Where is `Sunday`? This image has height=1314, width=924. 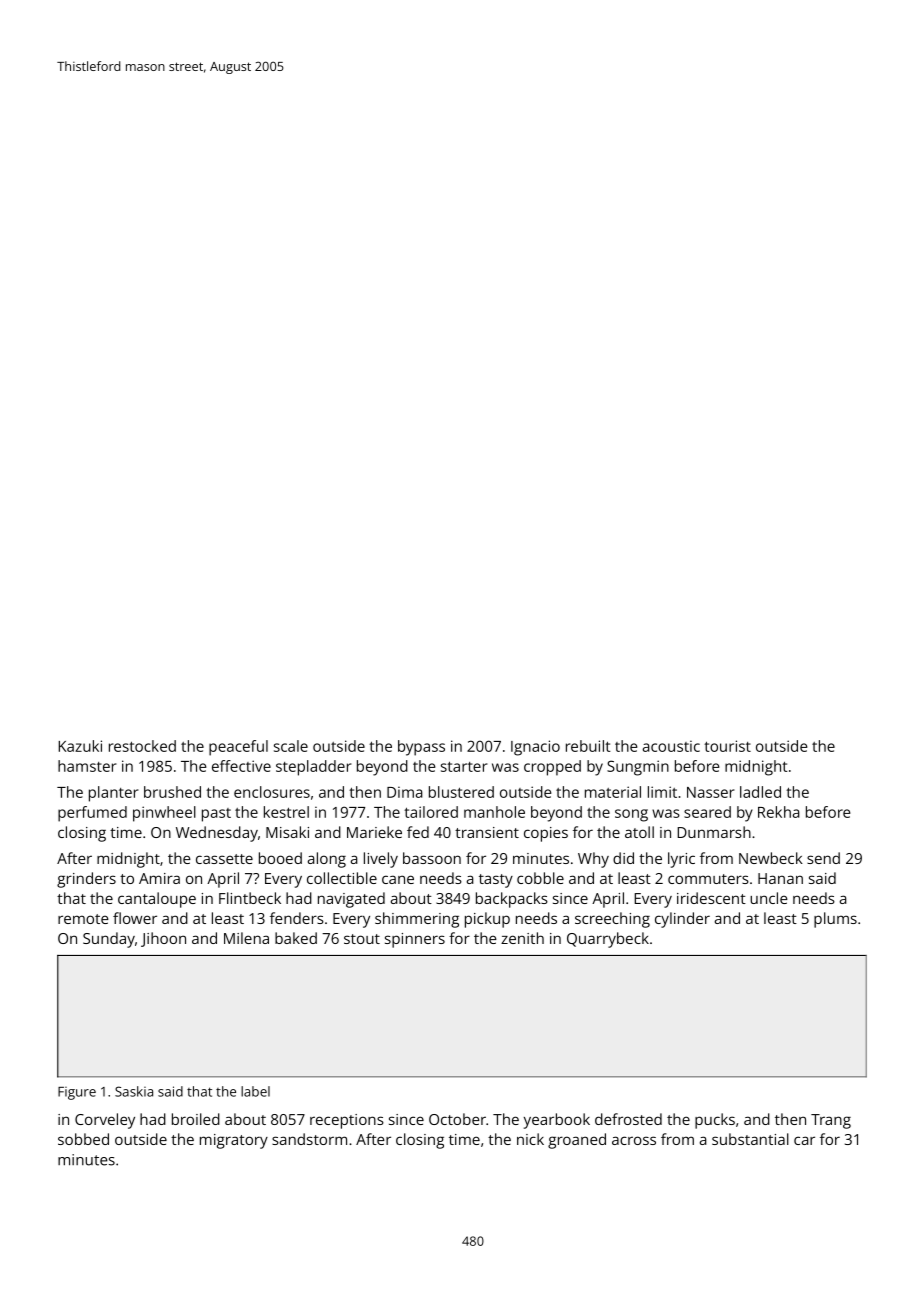 Sunday is located at coordinates (109, 940).
